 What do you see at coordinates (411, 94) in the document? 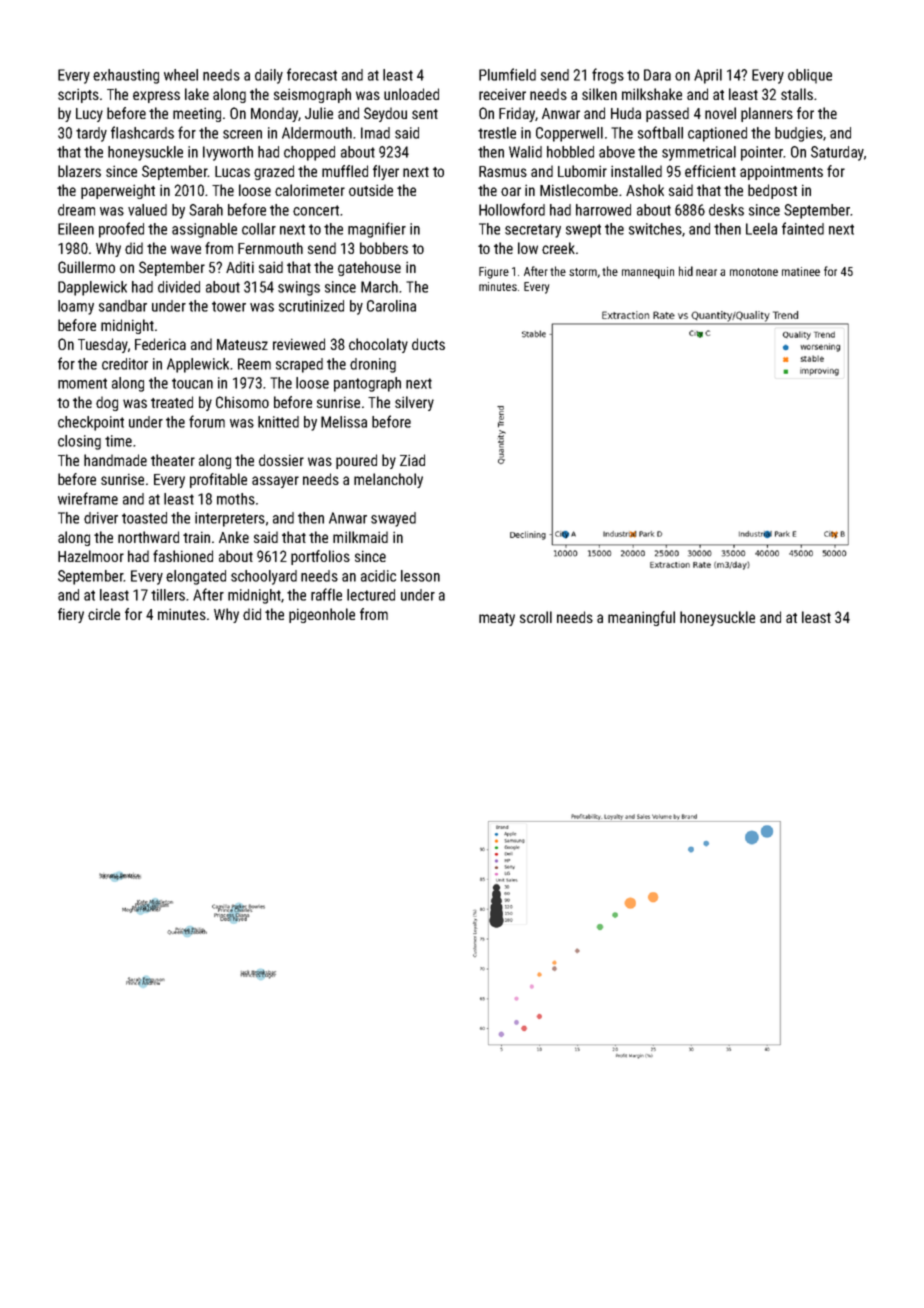
I see `unloaded` at bounding box center [411, 94].
